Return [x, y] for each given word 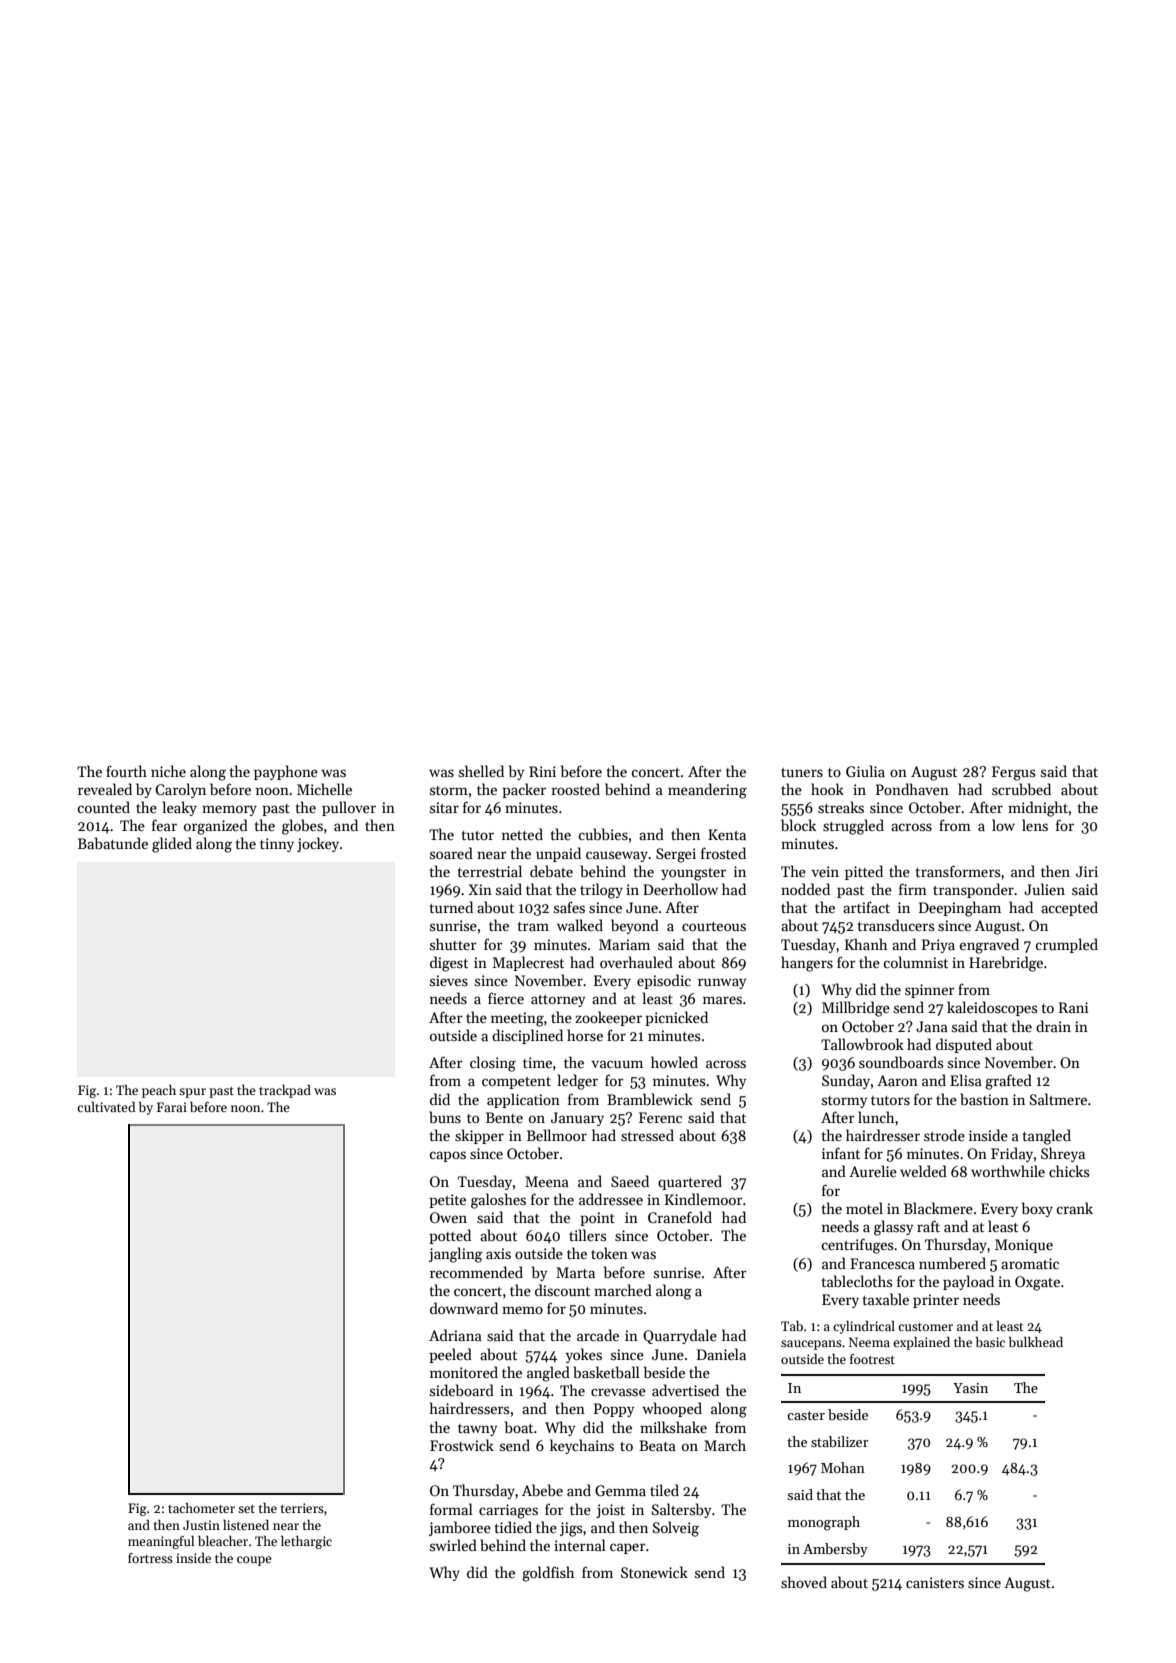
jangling [456, 1255]
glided [172, 845]
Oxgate [1037, 1283]
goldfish [548, 1574]
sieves [449, 980]
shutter [453, 944]
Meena [547, 1181]
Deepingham [960, 909]
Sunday [846, 1081]
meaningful [161, 1542]
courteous [714, 926]
